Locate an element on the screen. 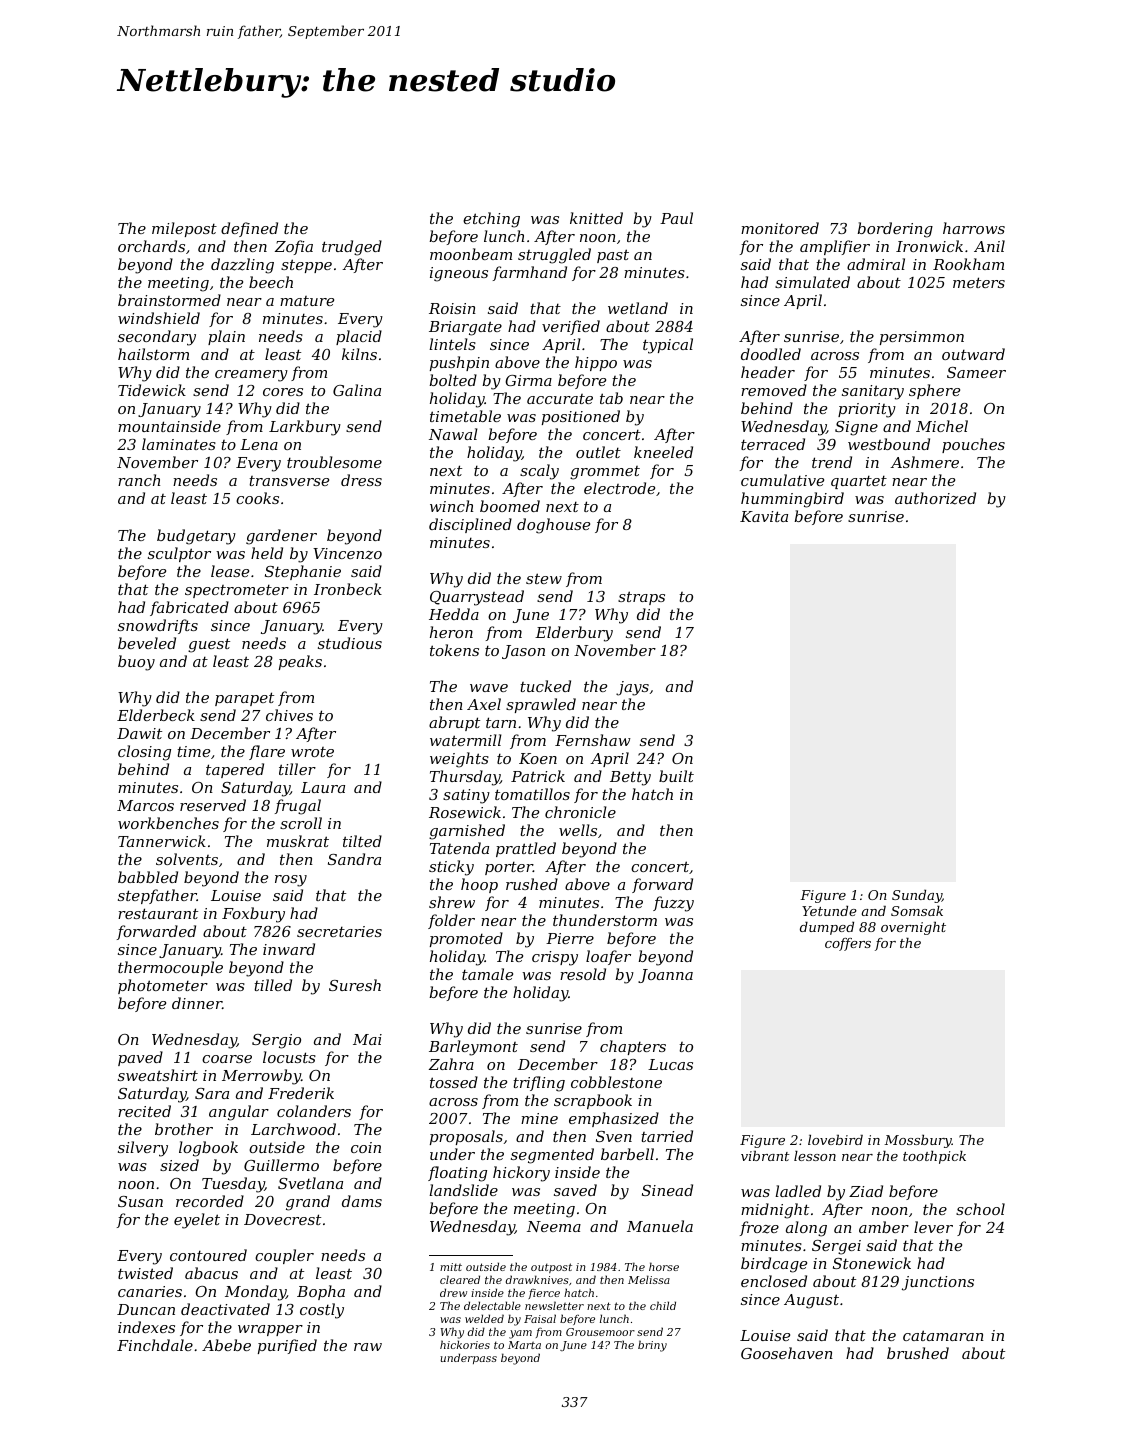 This screenshot has height=1453, width=1123. transverse is located at coordinates (289, 481).
